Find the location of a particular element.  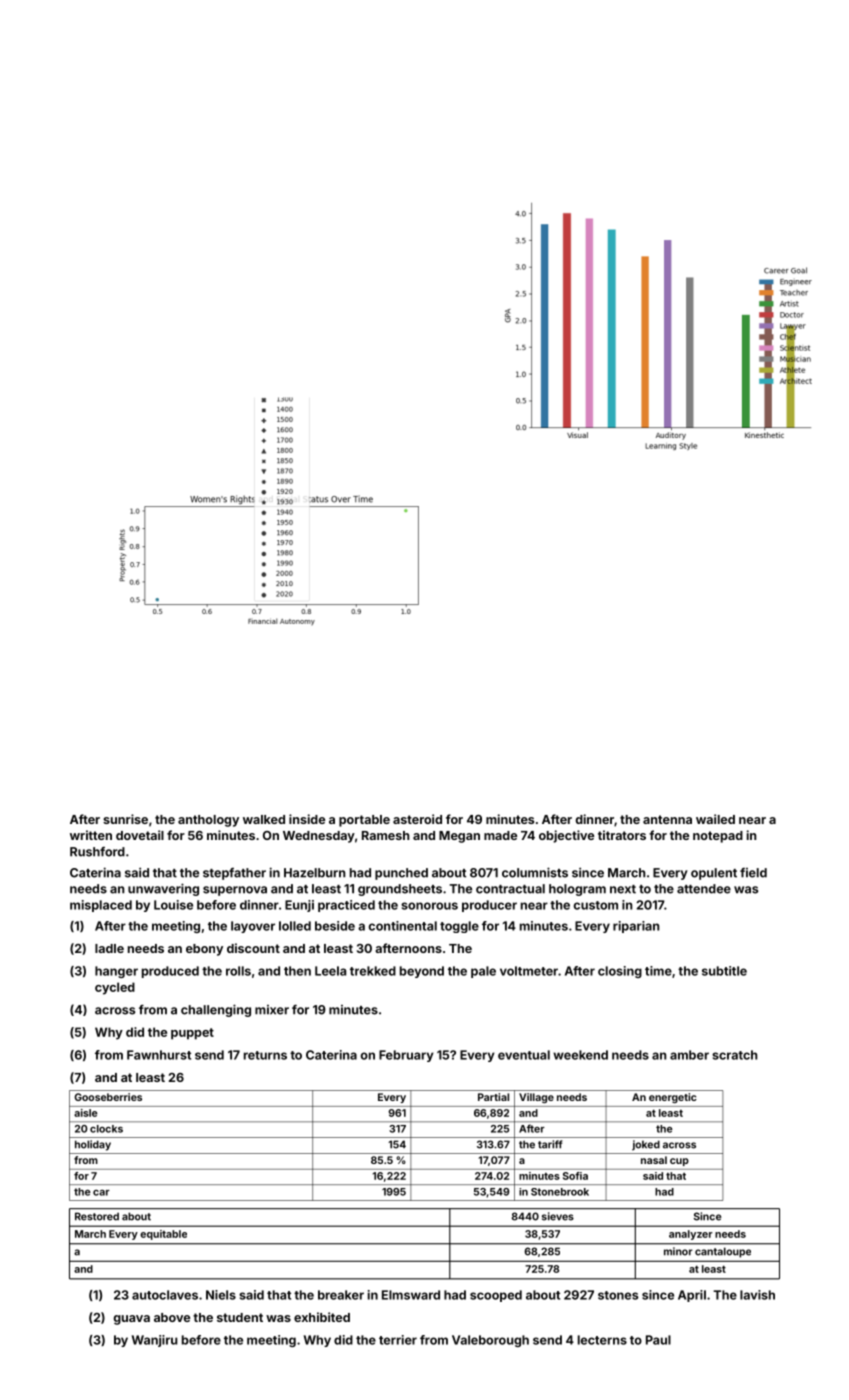

practiced is located at coordinates (346, 906).
